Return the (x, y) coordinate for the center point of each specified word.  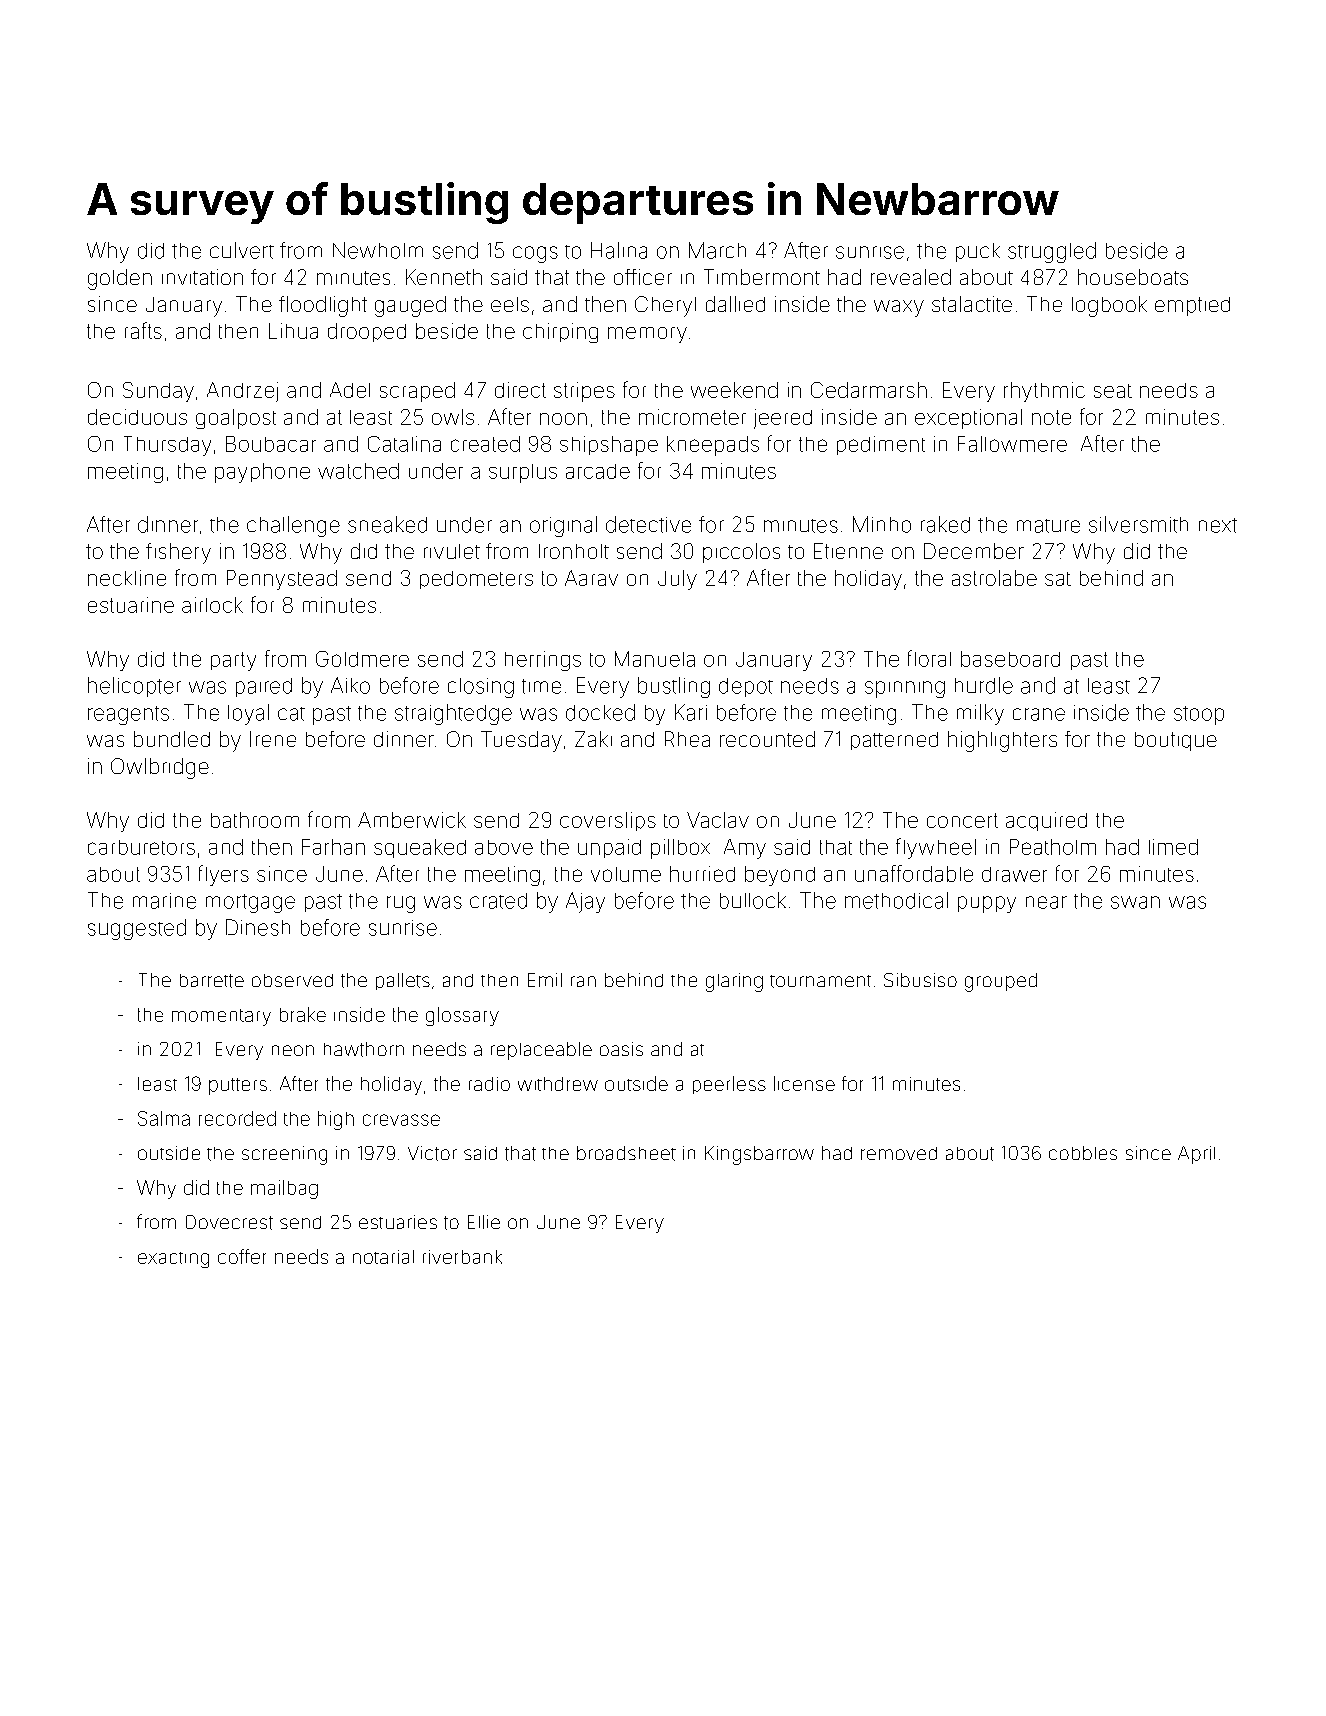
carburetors (141, 847)
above (504, 847)
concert (962, 820)
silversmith (1138, 524)
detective (648, 524)
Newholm (378, 250)
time (541, 686)
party (233, 661)
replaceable (541, 1051)
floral (929, 658)
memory (647, 335)
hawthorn (364, 1049)
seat (1113, 391)
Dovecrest (229, 1222)
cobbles (1083, 1153)
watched (358, 471)
